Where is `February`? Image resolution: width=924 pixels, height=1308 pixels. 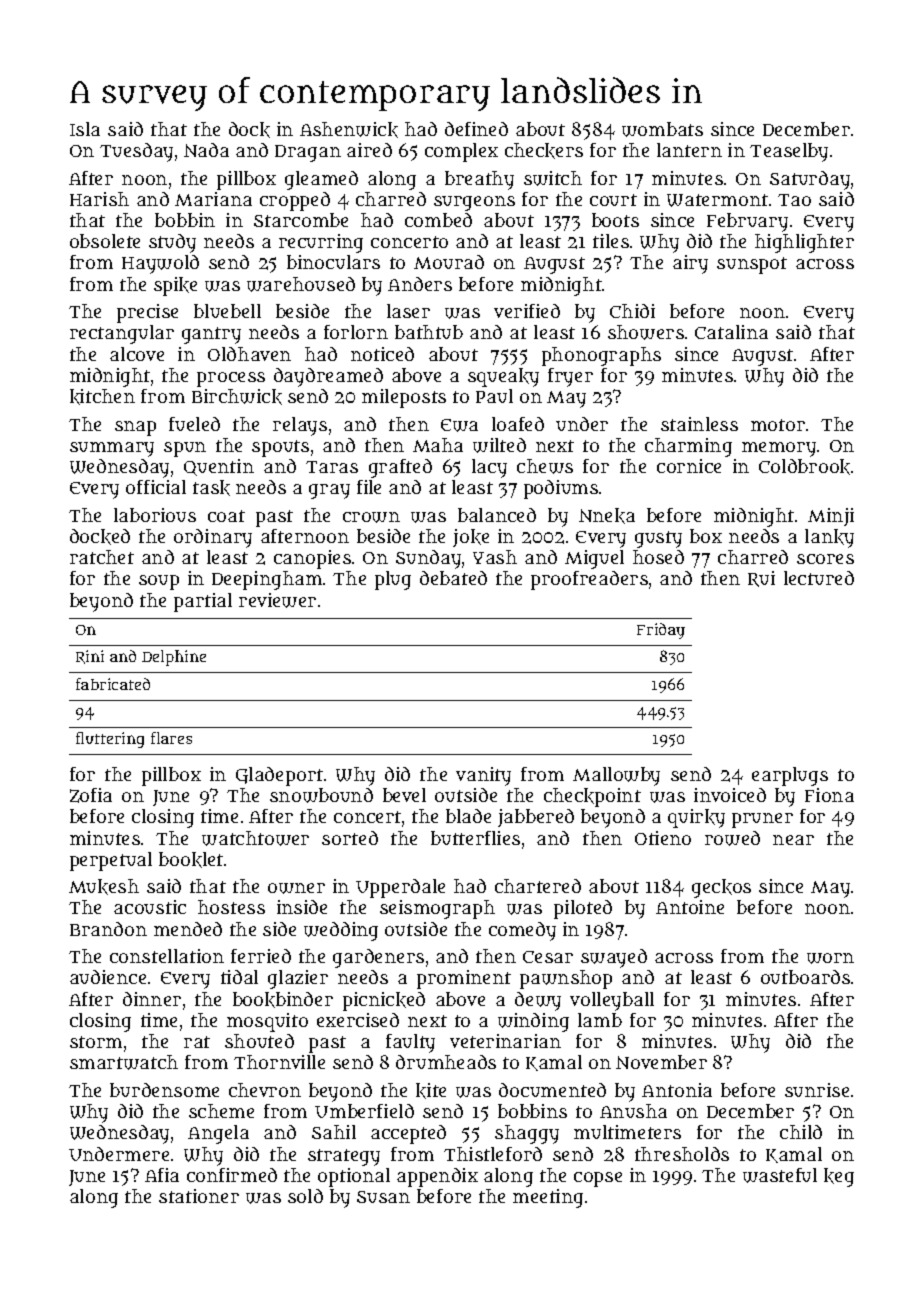
February is located at coordinates (747, 222).
